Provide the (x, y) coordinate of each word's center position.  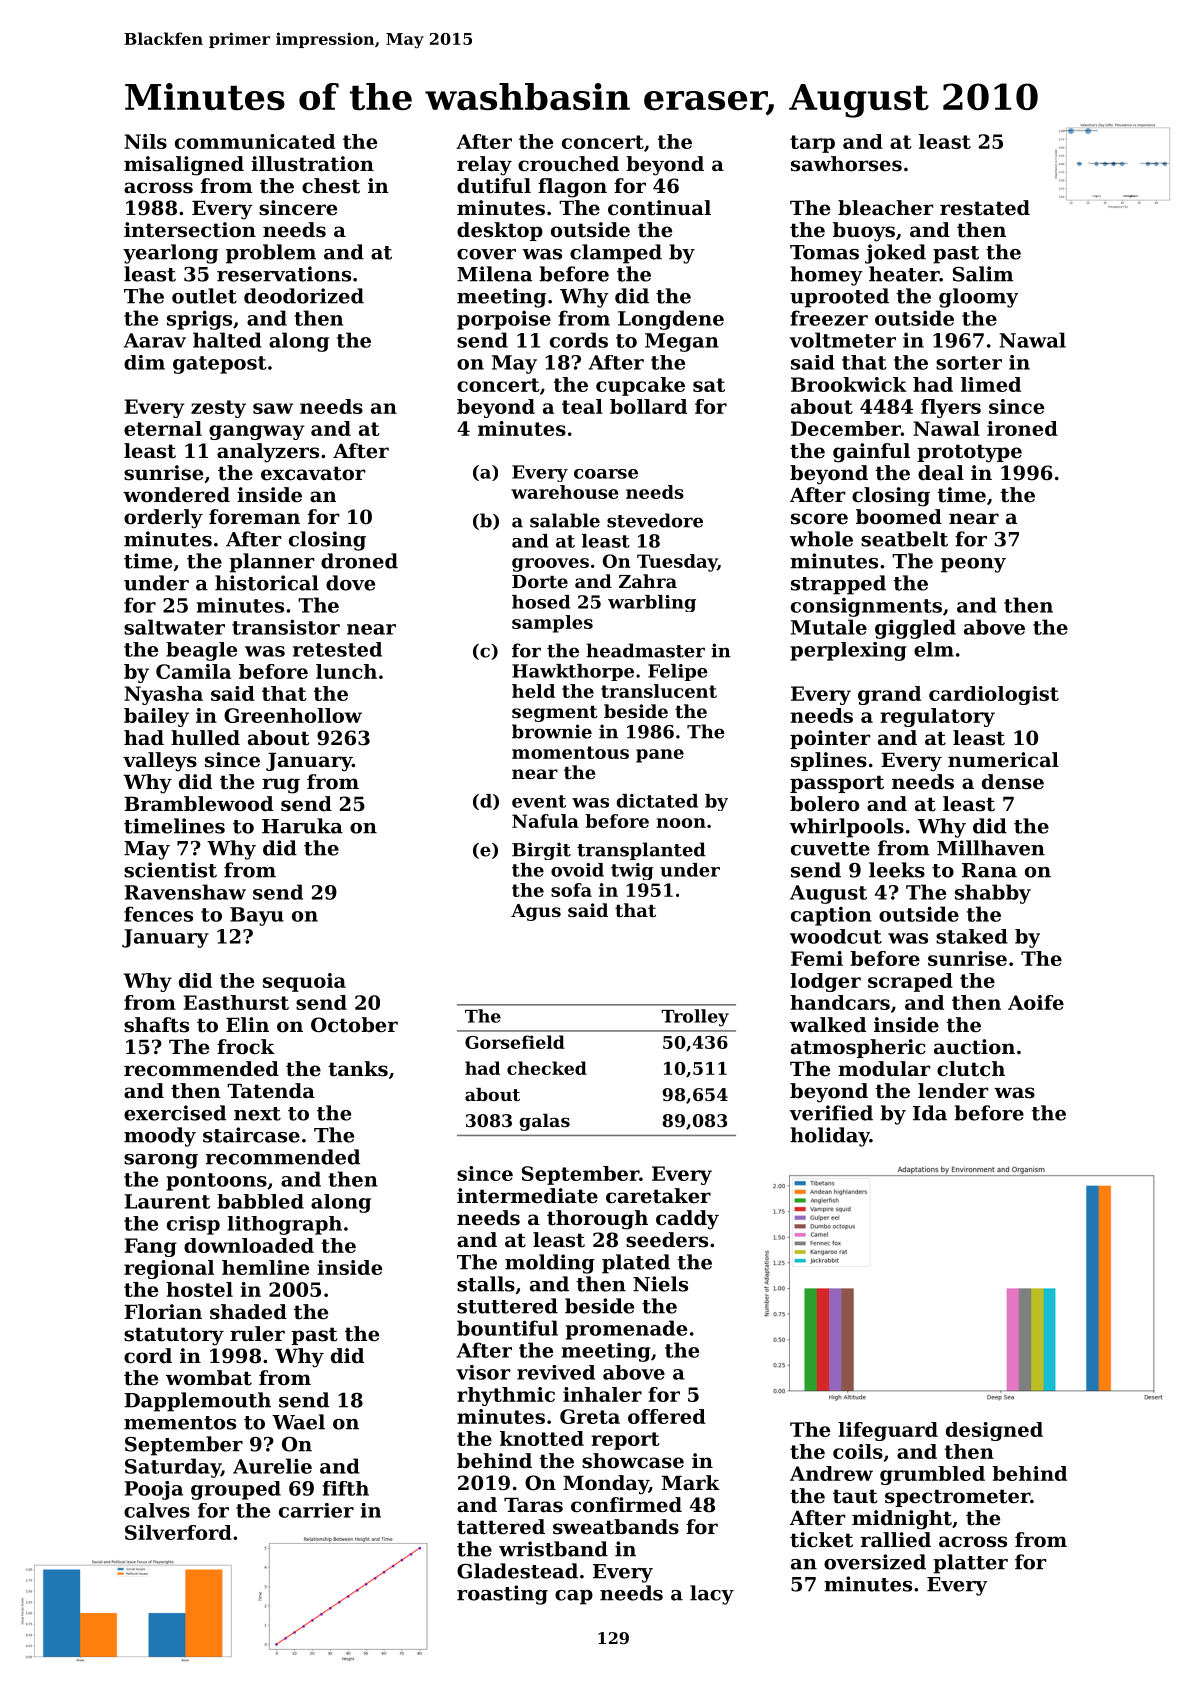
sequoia (304, 982)
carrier (316, 1510)
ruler (257, 1334)
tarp (812, 144)
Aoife (1036, 1002)
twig (632, 871)
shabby (993, 894)
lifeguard (888, 1431)
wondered (176, 495)
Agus (536, 912)
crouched (568, 164)
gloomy (978, 298)
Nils (145, 141)
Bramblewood (198, 804)
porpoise (504, 320)
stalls (486, 1284)
